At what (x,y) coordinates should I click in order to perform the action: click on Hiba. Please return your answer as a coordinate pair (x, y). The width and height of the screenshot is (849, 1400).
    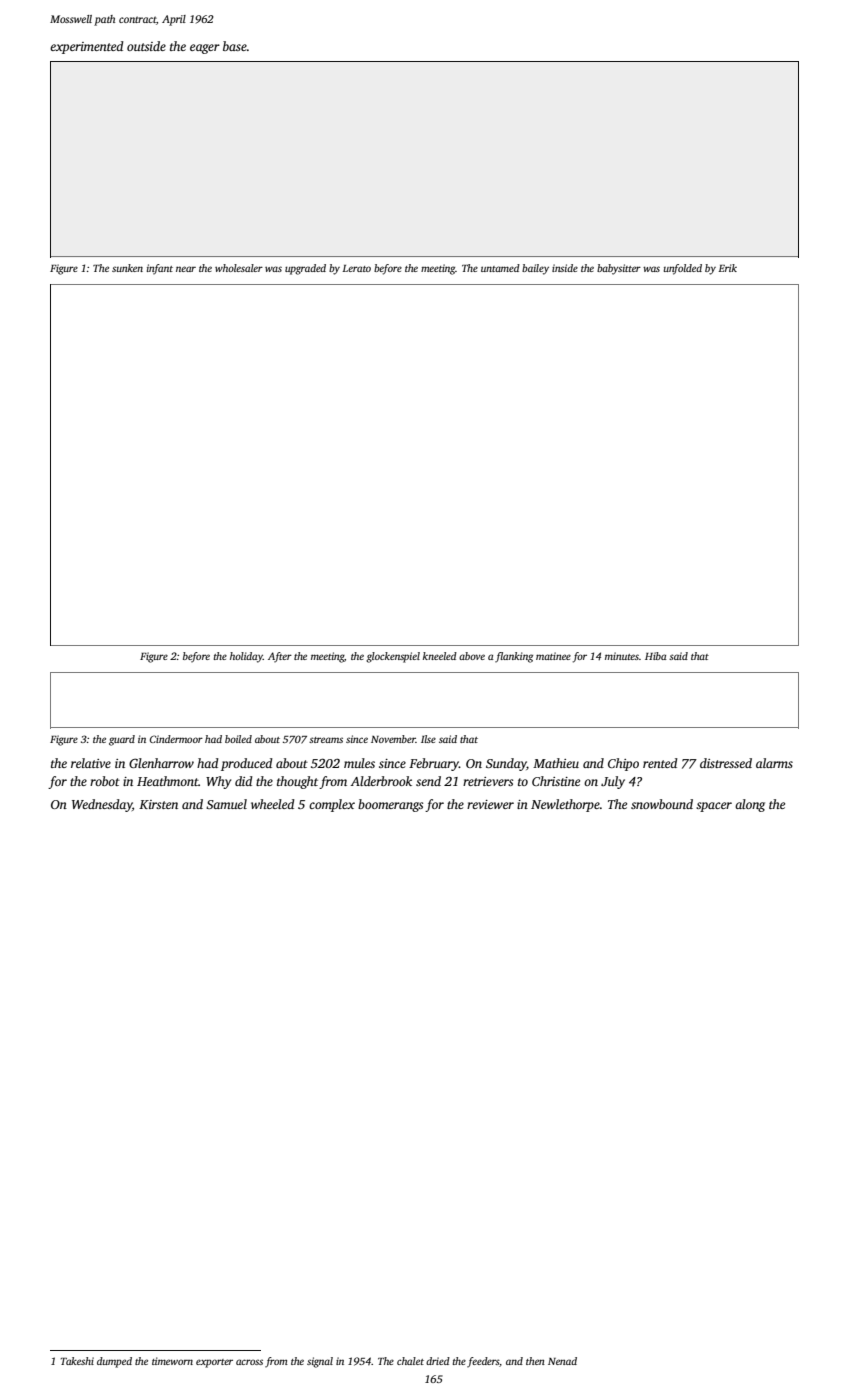
    Looking at the image, I should click on (655, 656).
